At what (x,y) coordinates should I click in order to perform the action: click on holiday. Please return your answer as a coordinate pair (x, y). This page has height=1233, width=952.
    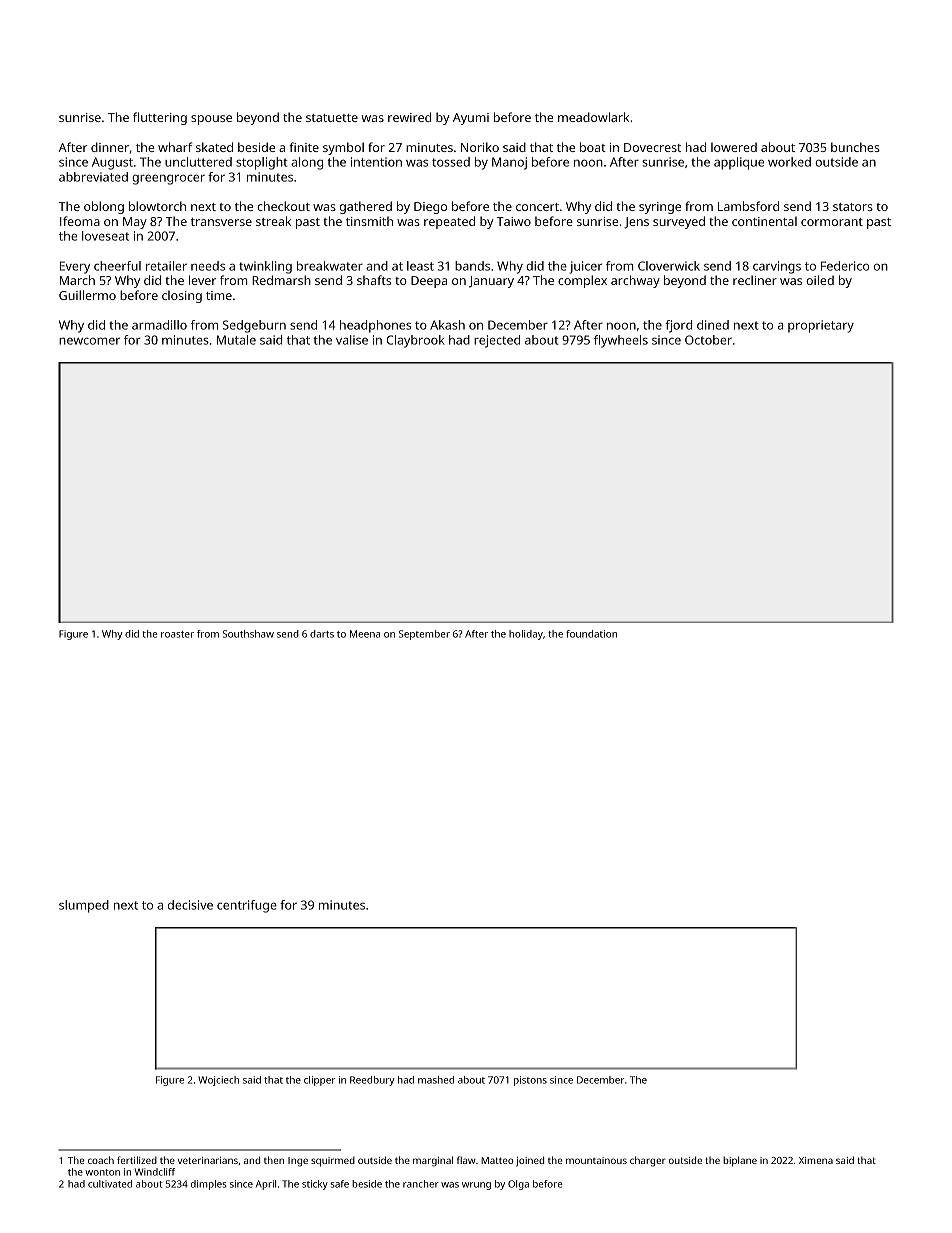
    Looking at the image, I should click on (526, 635).
